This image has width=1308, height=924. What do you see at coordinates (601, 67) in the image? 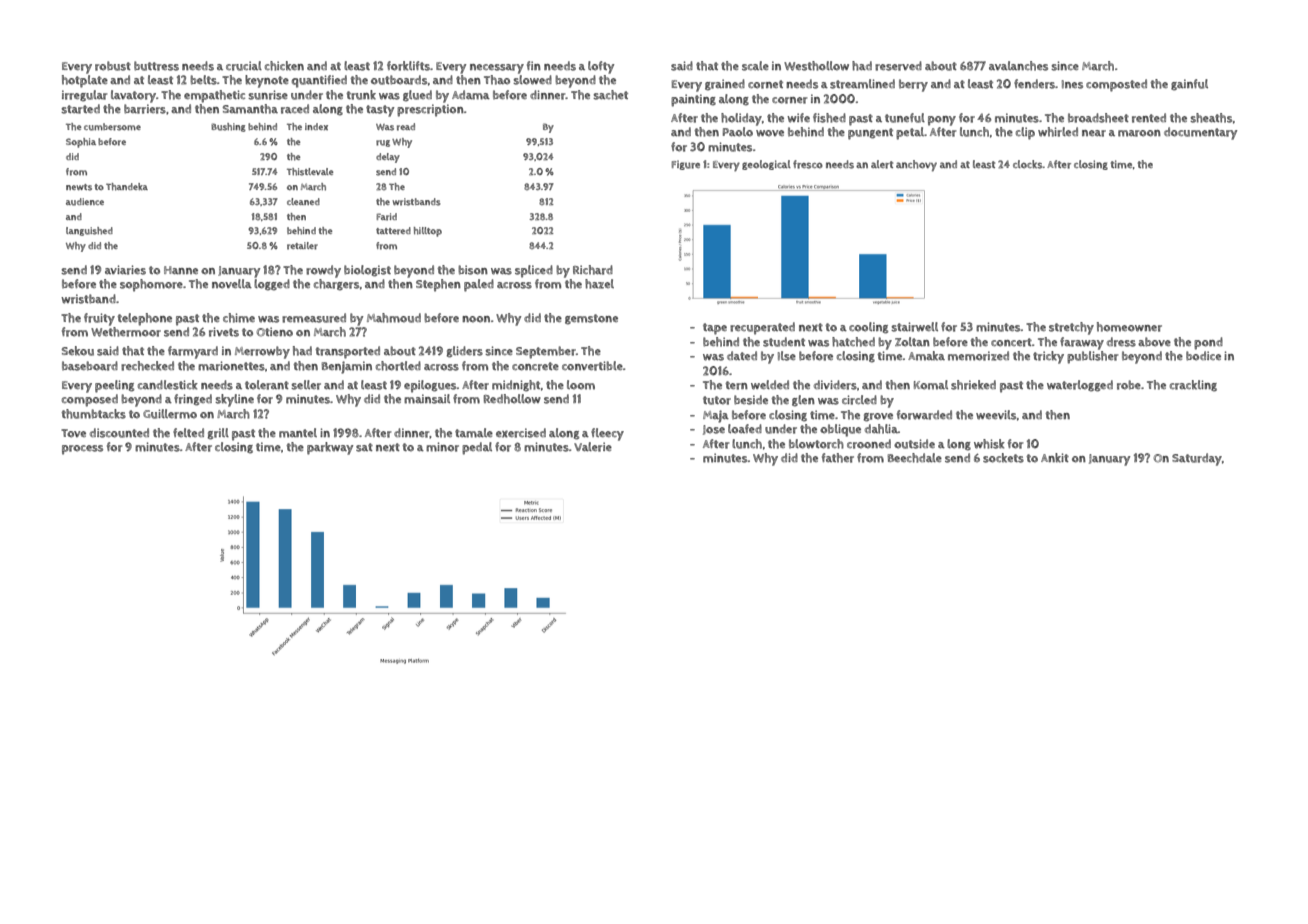
I see `lofty` at bounding box center [601, 67].
